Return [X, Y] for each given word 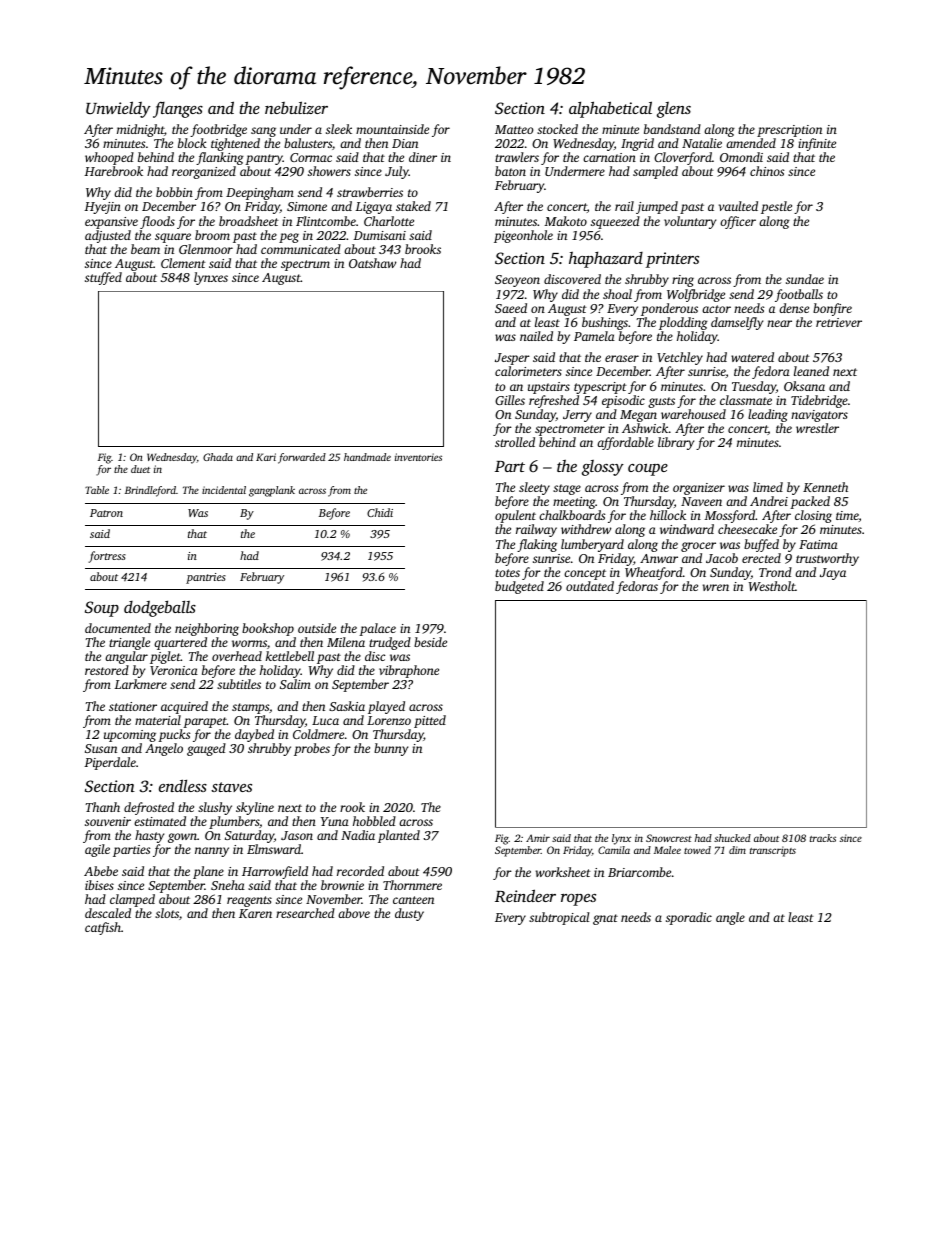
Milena [346, 642]
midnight [140, 130]
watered [752, 357]
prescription [789, 131]
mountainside [392, 129]
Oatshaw [372, 263]
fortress [107, 557]
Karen [255, 913]
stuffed [103, 278]
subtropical [559, 918]
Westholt [772, 586]
